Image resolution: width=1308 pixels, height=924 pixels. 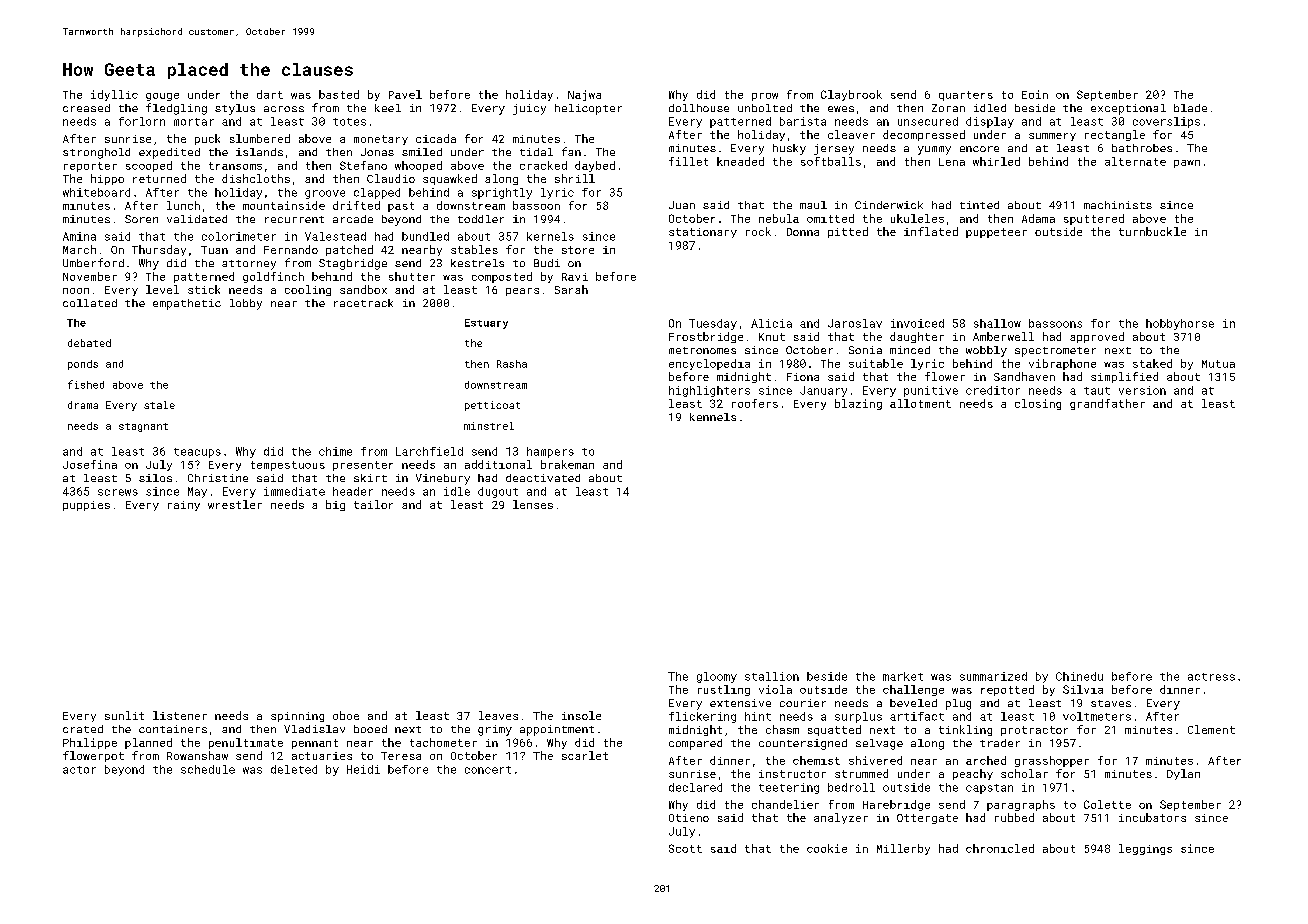 I want to click on sunlit, so click(x=124, y=715).
